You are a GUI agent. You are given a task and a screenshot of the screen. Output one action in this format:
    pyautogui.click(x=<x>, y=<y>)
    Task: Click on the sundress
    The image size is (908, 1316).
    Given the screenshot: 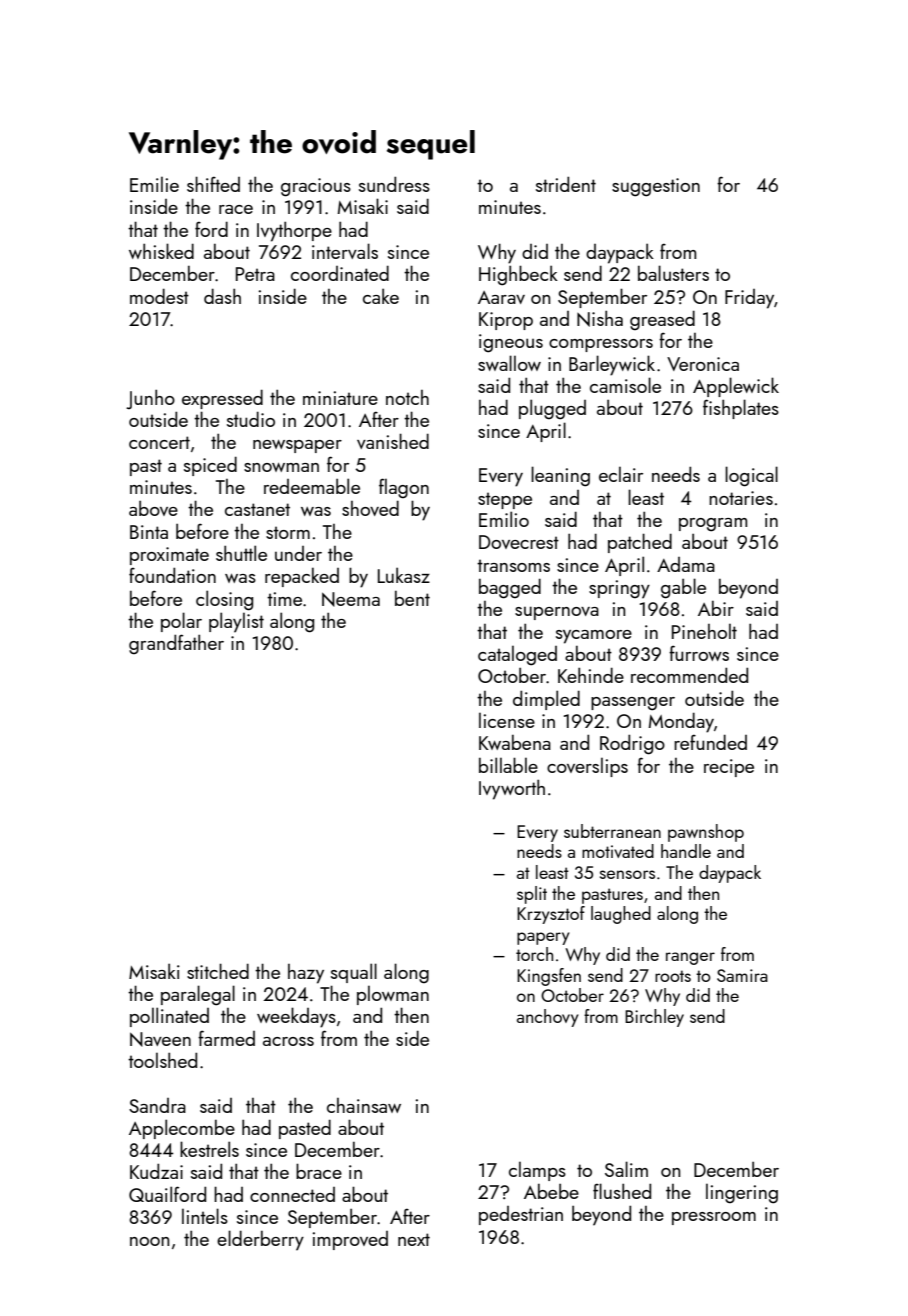 What is the action you would take?
    pyautogui.click(x=394, y=184)
